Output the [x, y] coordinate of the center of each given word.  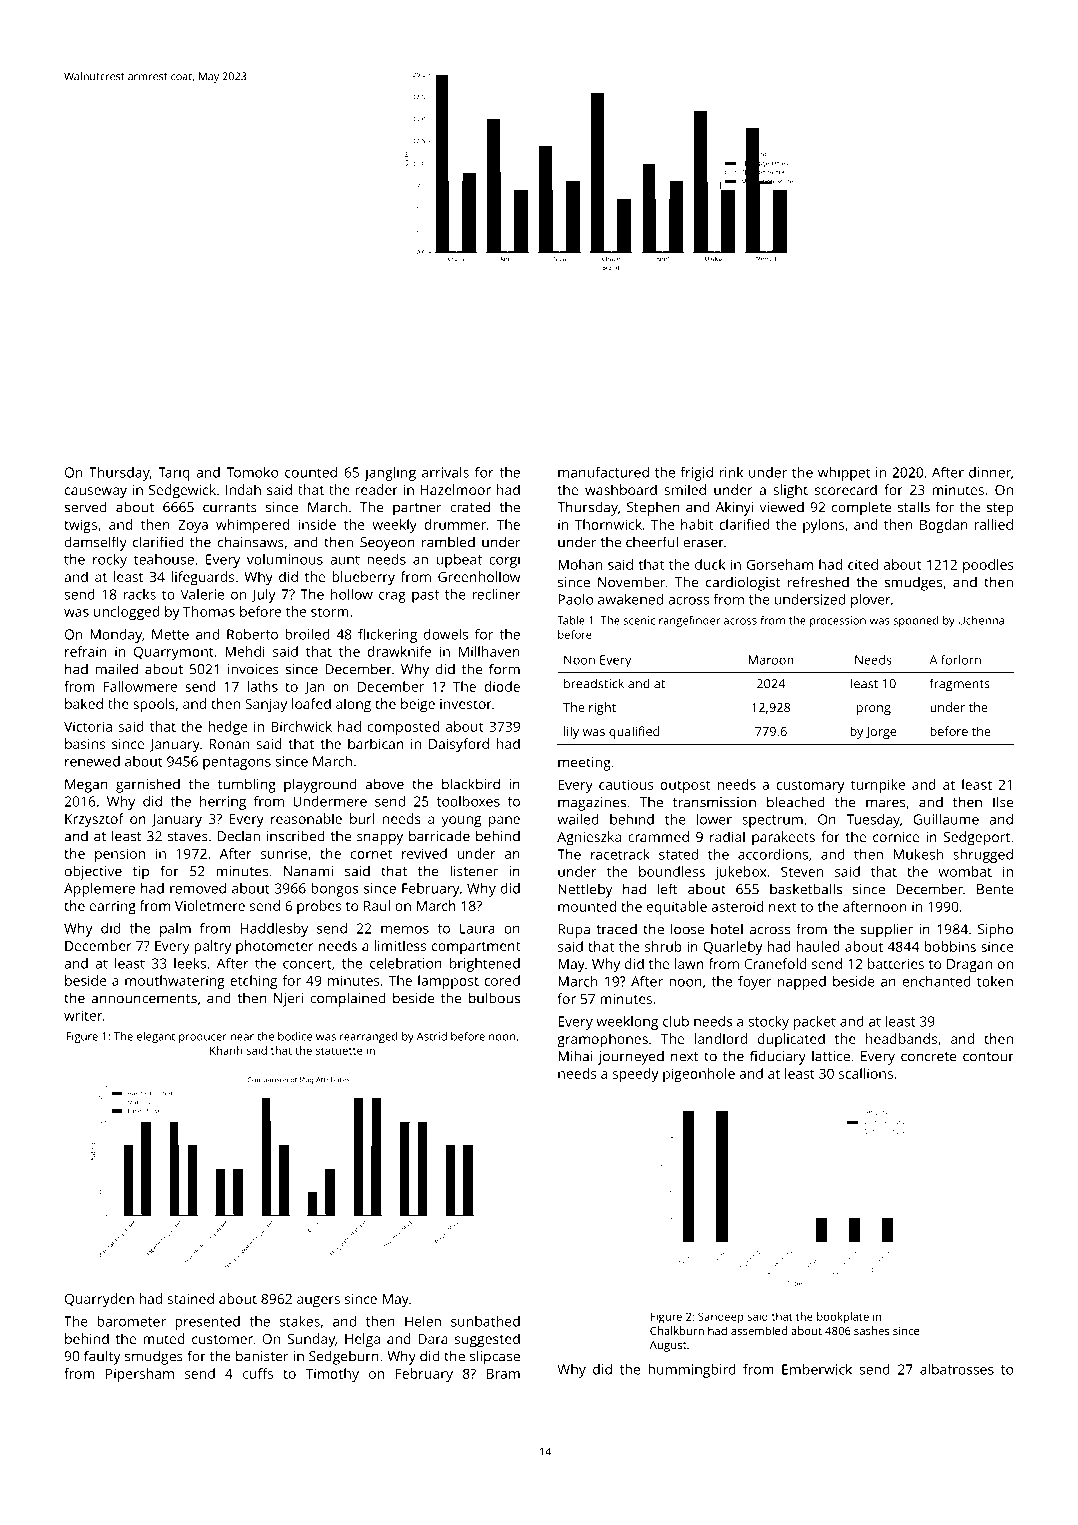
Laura [477, 928]
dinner [990, 472]
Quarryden [99, 1300]
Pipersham [140, 1375]
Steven [802, 871]
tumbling [247, 785]
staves [188, 837]
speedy [636, 1075]
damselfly [96, 543]
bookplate [843, 1318]
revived [424, 853]
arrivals [445, 472]
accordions [773, 854]
